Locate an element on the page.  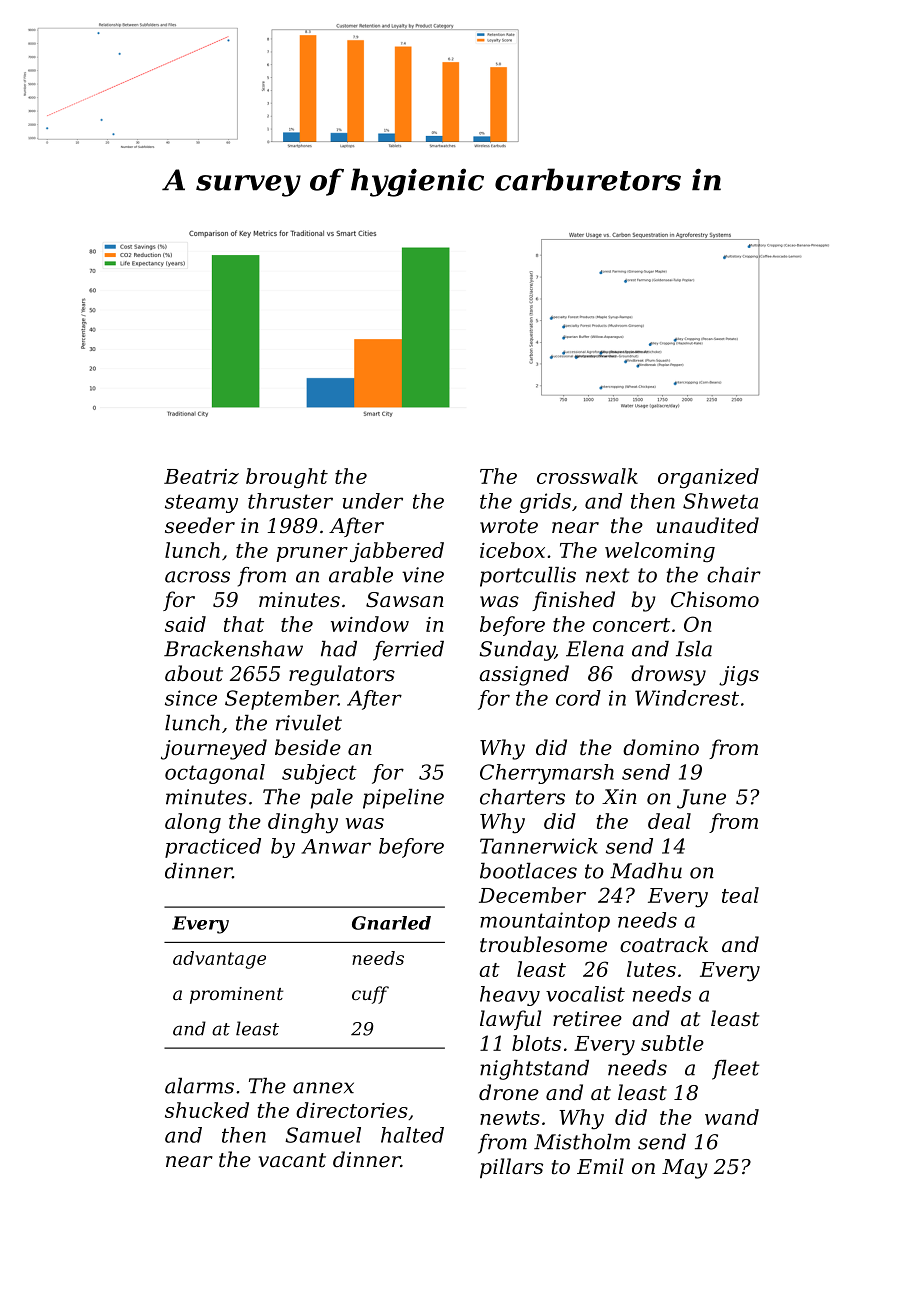
shucked is located at coordinates (207, 1110).
